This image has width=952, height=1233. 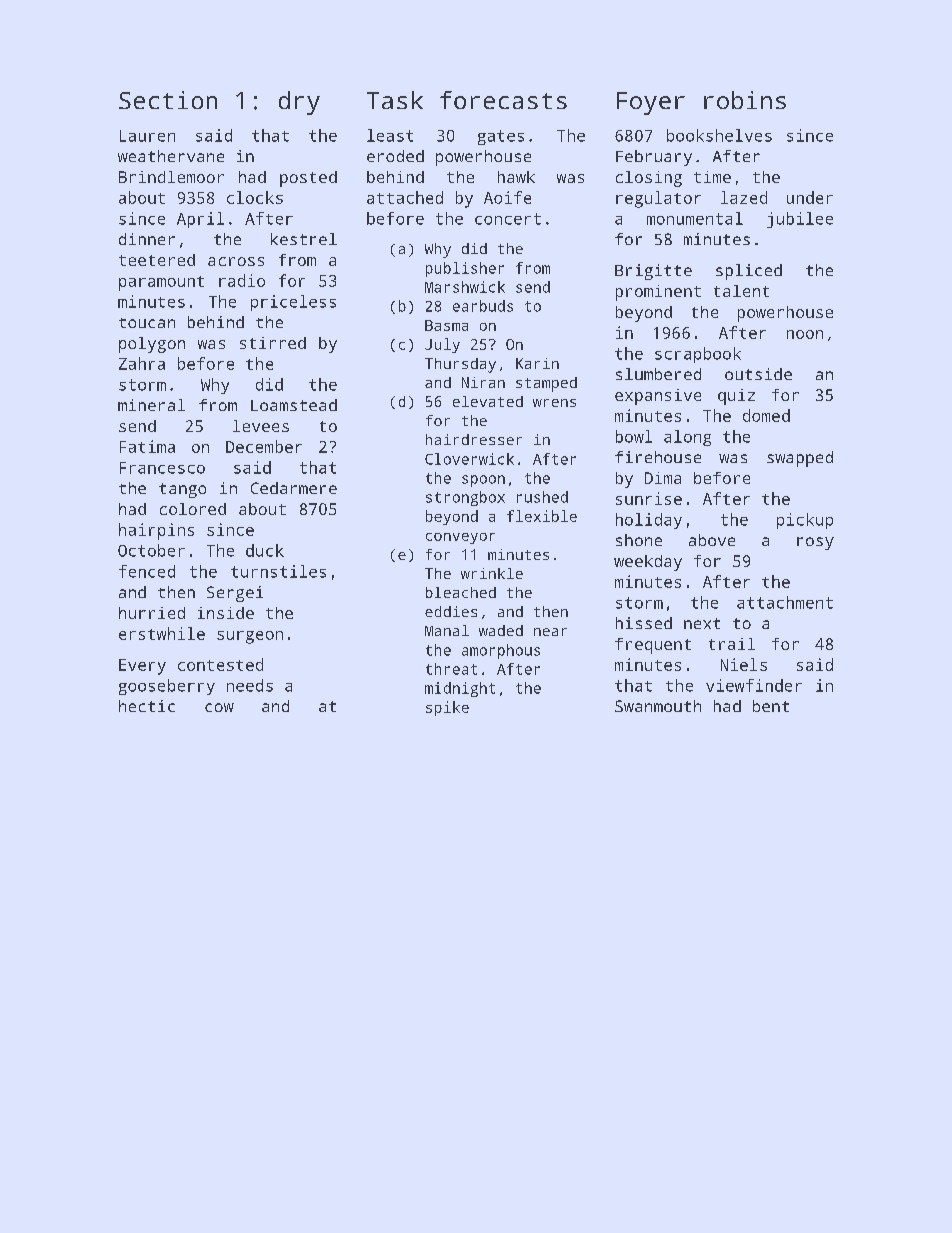 What do you see at coordinates (503, 100) in the image?
I see `forecasts` at bounding box center [503, 100].
